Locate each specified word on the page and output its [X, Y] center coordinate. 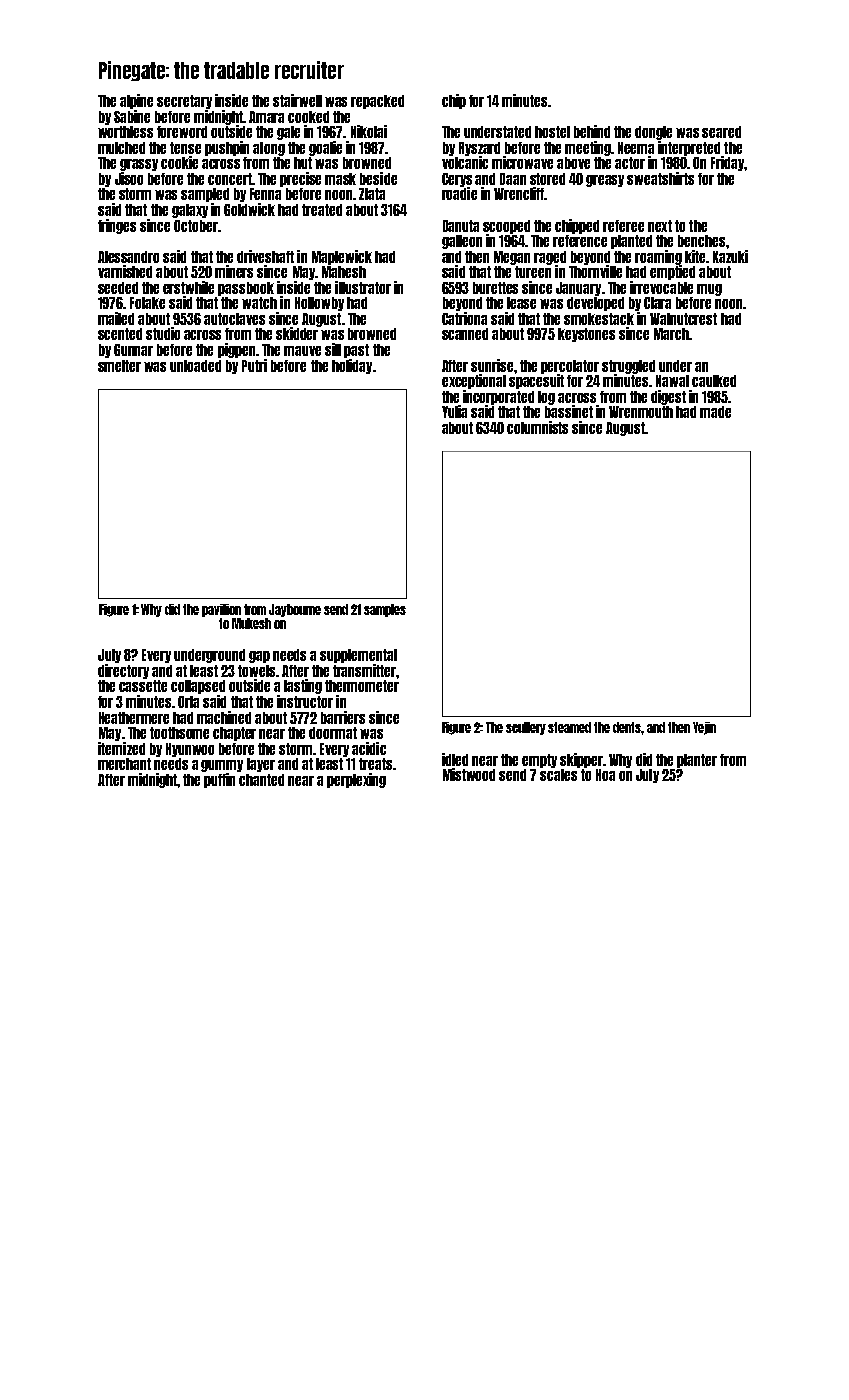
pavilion [221, 610]
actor [630, 163]
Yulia [454, 411]
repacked [377, 102]
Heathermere [134, 718]
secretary [184, 102]
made [715, 412]
